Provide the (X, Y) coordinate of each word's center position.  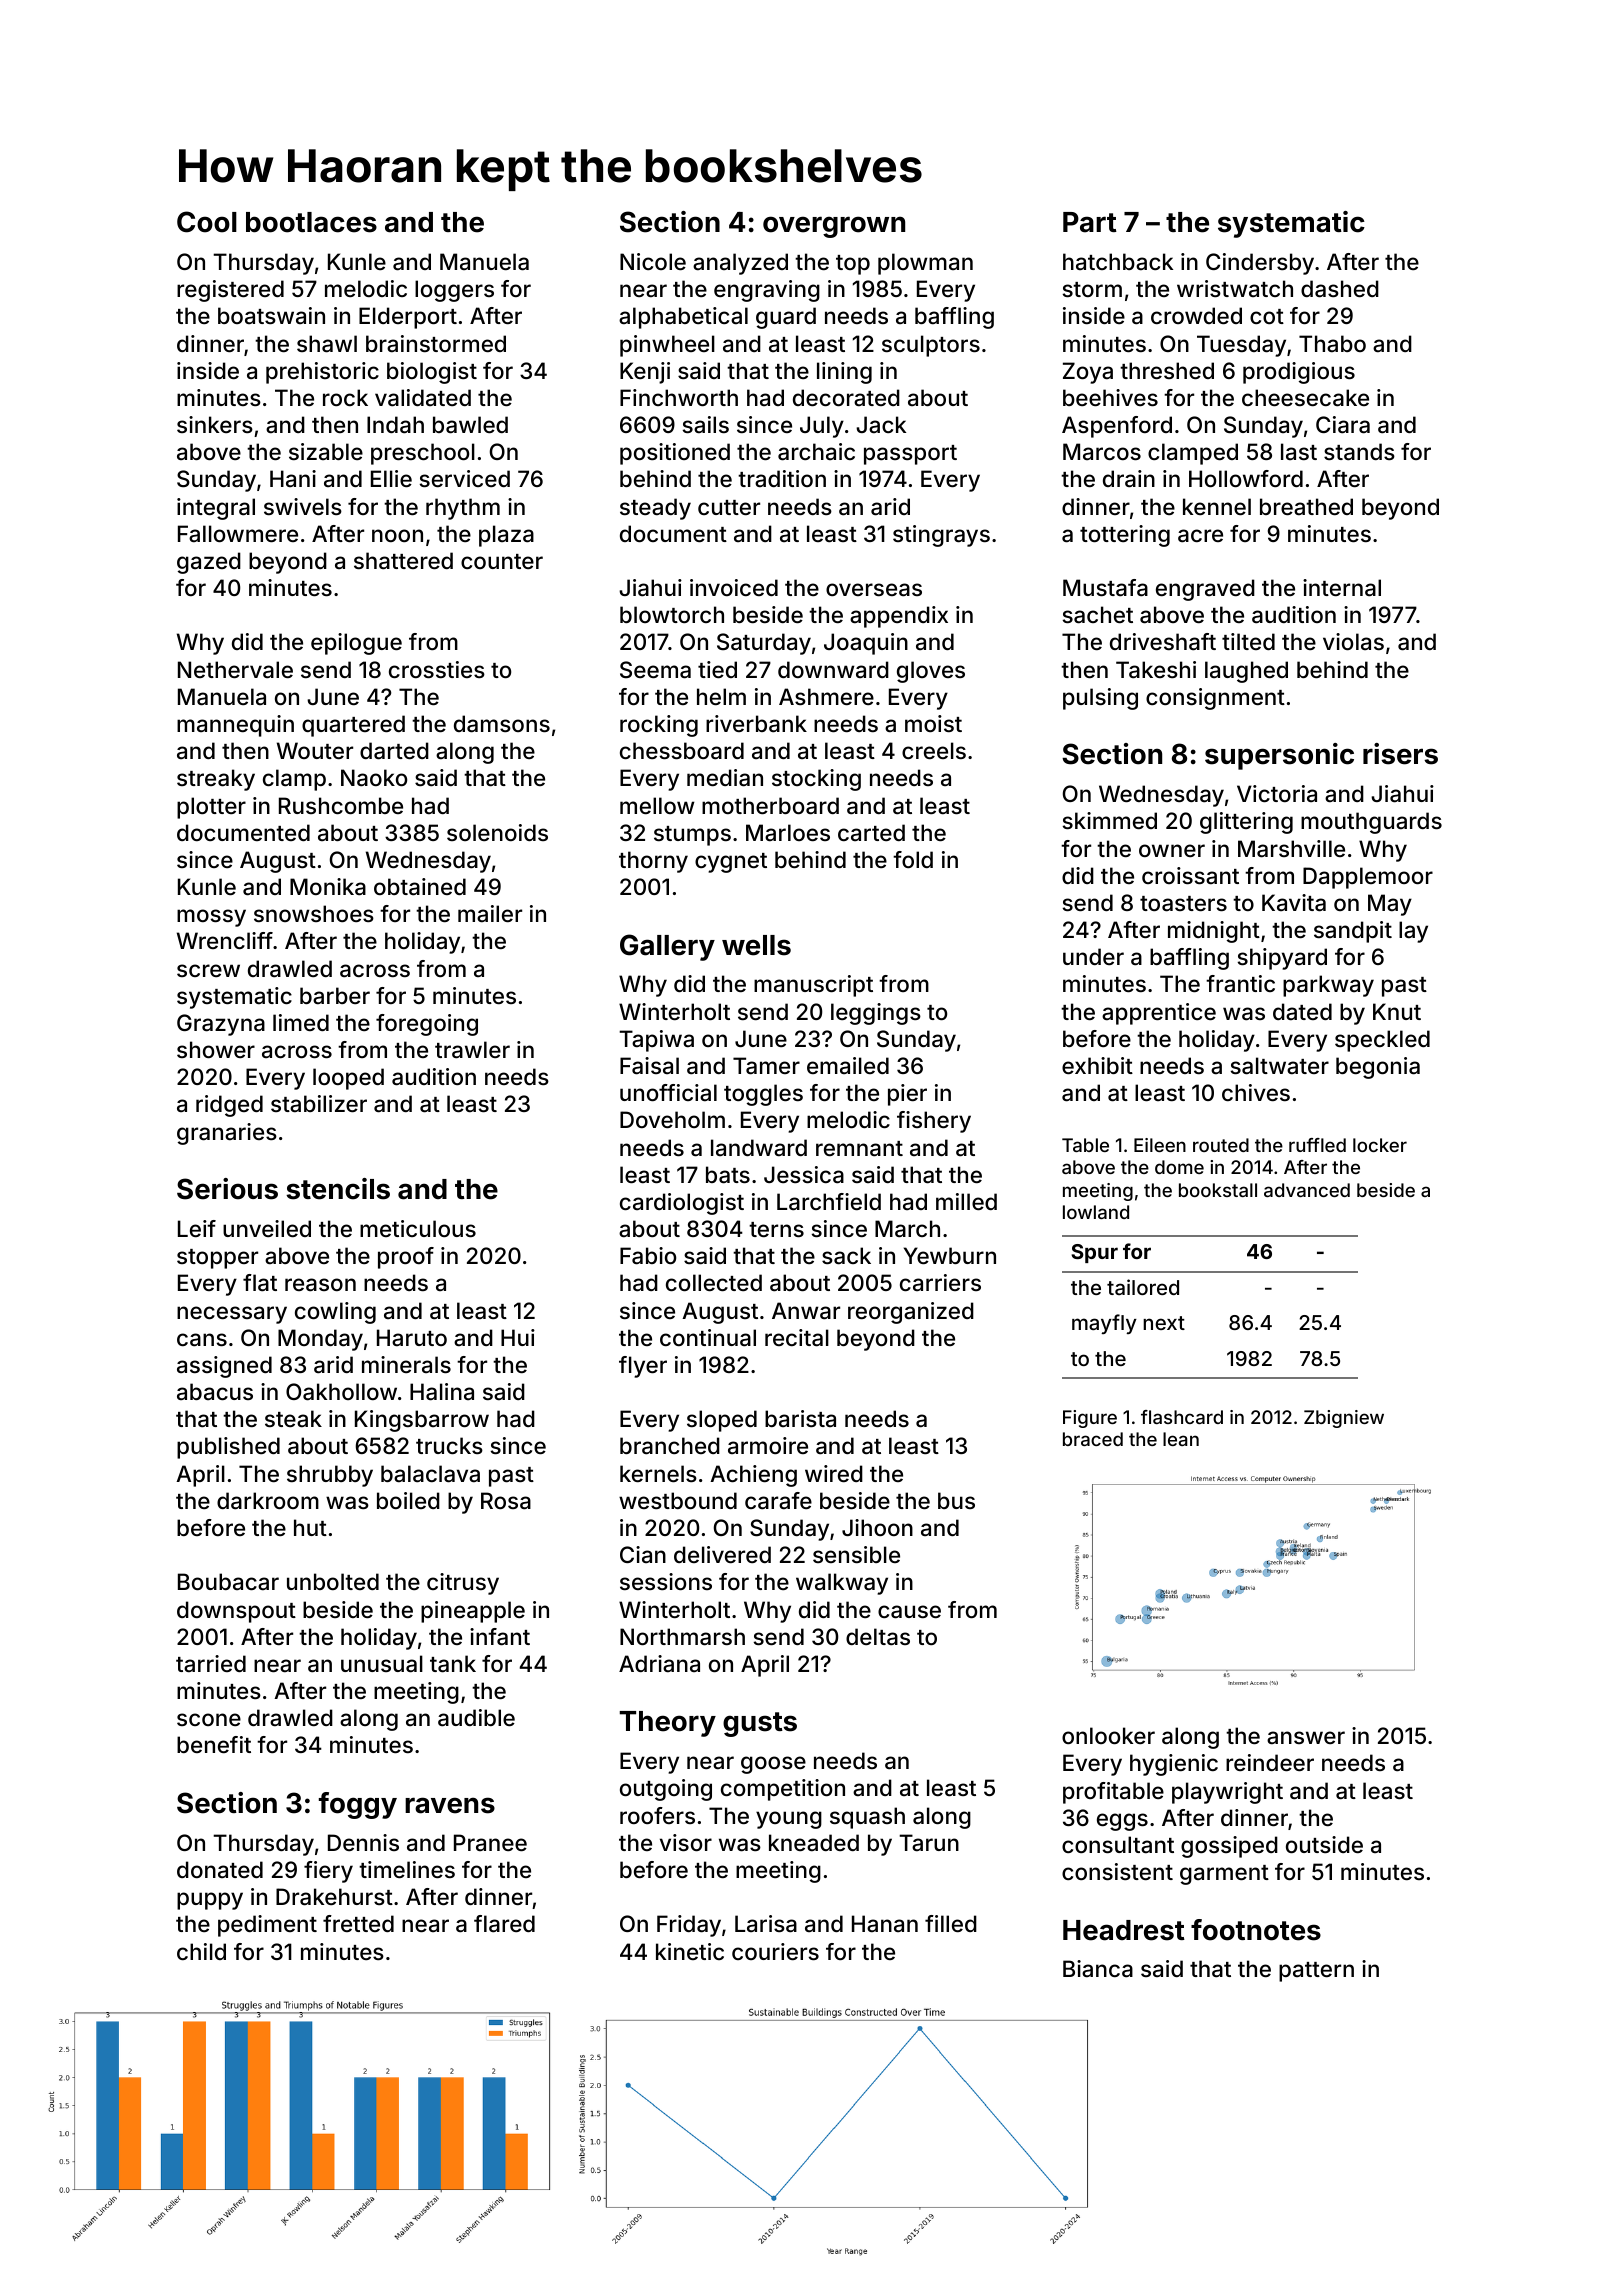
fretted (358, 1923)
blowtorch (672, 614)
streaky (216, 780)
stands (1359, 452)
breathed (1306, 507)
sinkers (215, 424)
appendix (899, 617)
